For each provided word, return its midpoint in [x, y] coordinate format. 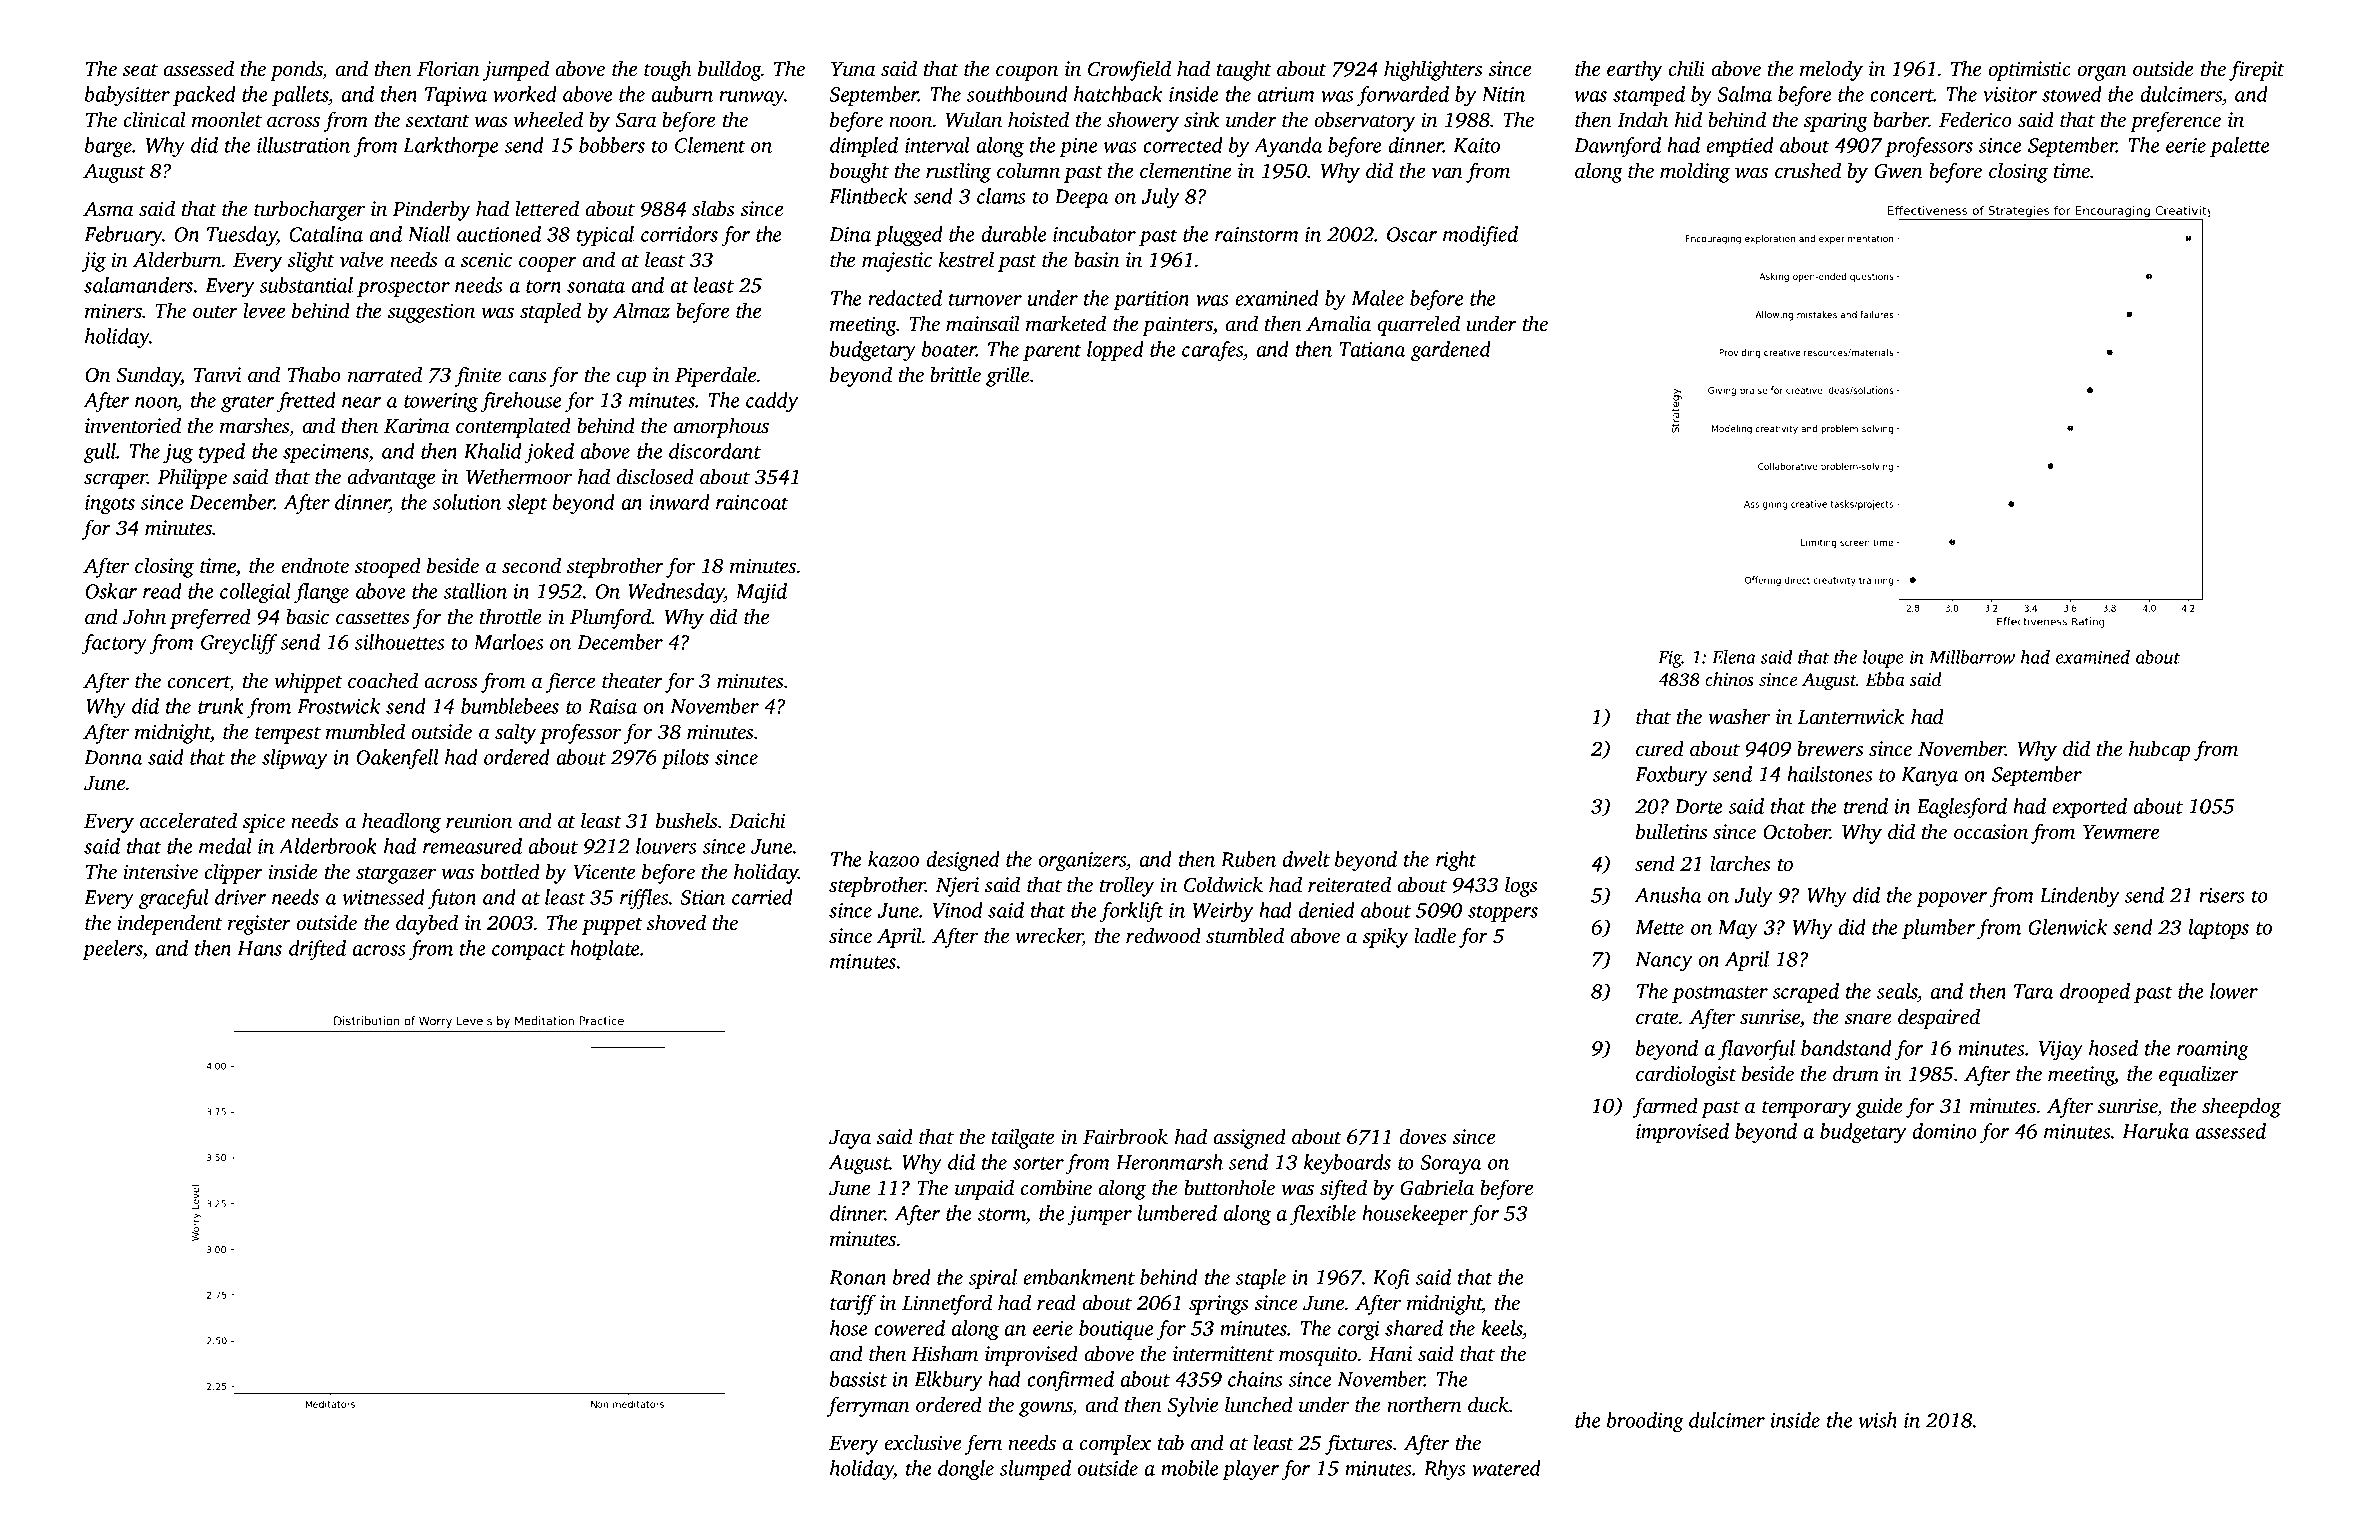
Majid [761, 593]
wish [1878, 1420]
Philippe [192, 478]
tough [667, 70]
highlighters [1433, 70]
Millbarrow [1972, 657]
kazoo [893, 859]
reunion [479, 820]
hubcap [2159, 750]
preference [2175, 121]
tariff [853, 1304]
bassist [858, 1379]
